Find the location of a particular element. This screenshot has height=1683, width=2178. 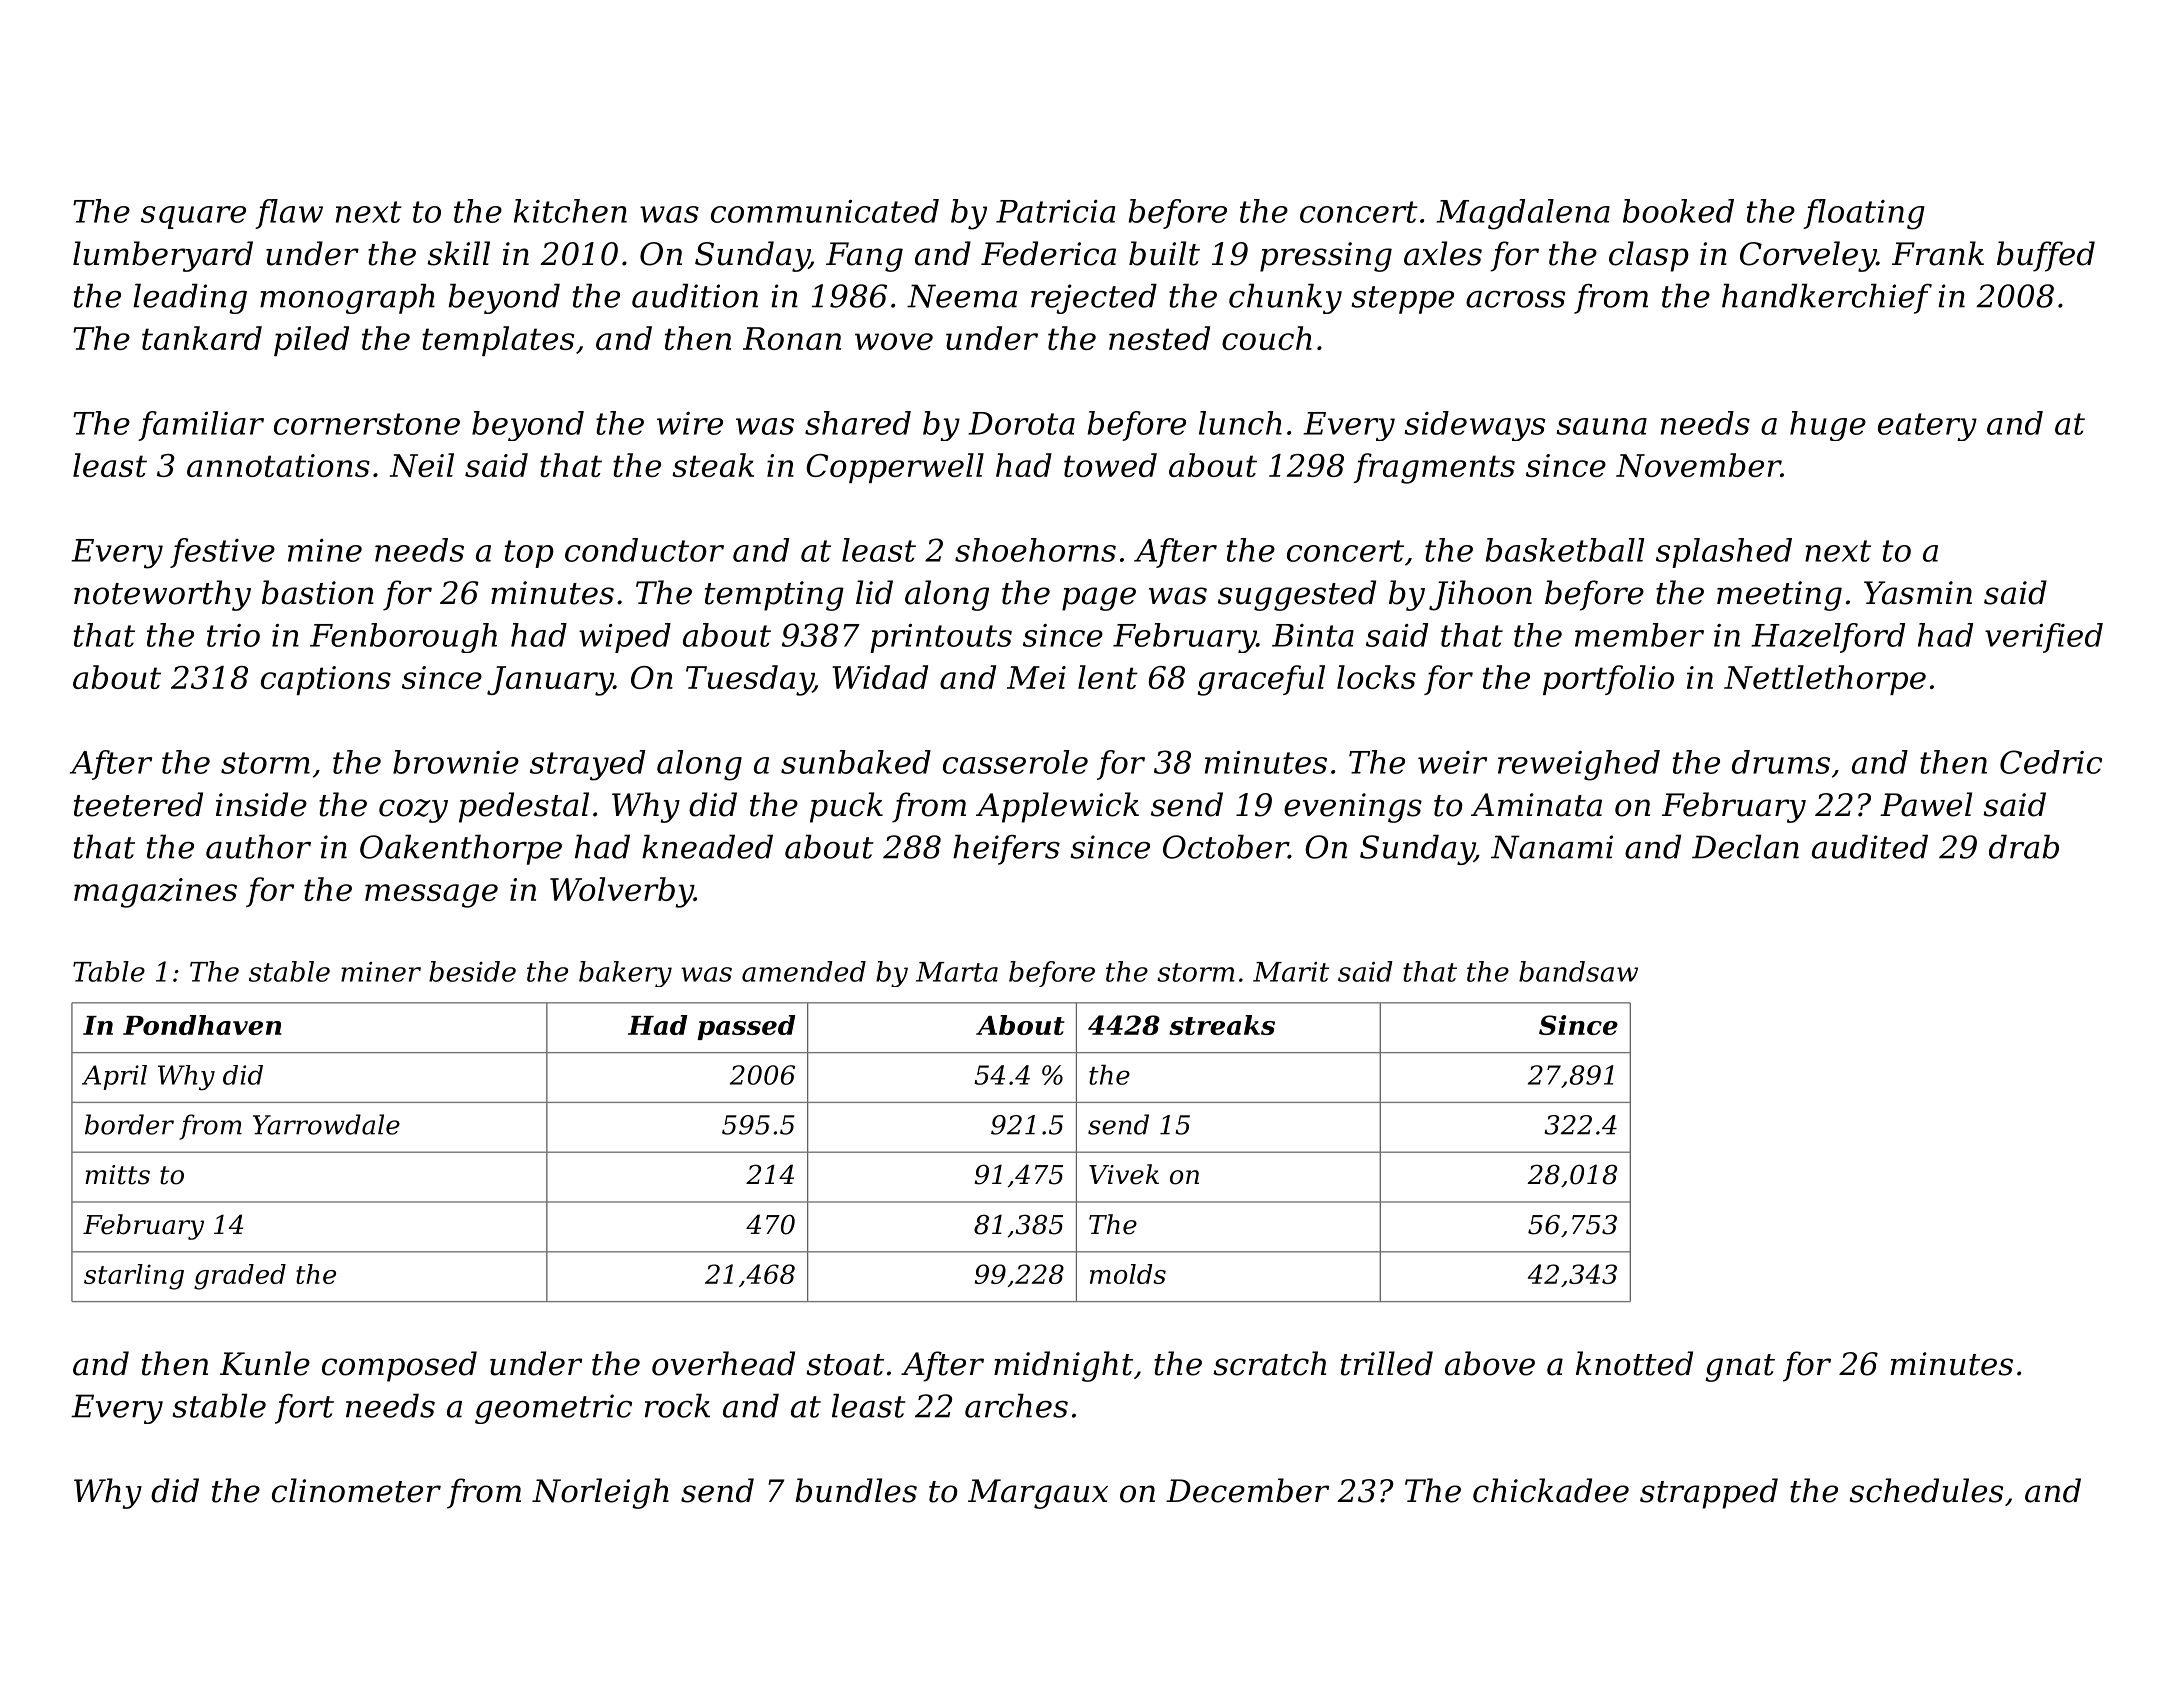

top is located at coordinates (529, 554).
